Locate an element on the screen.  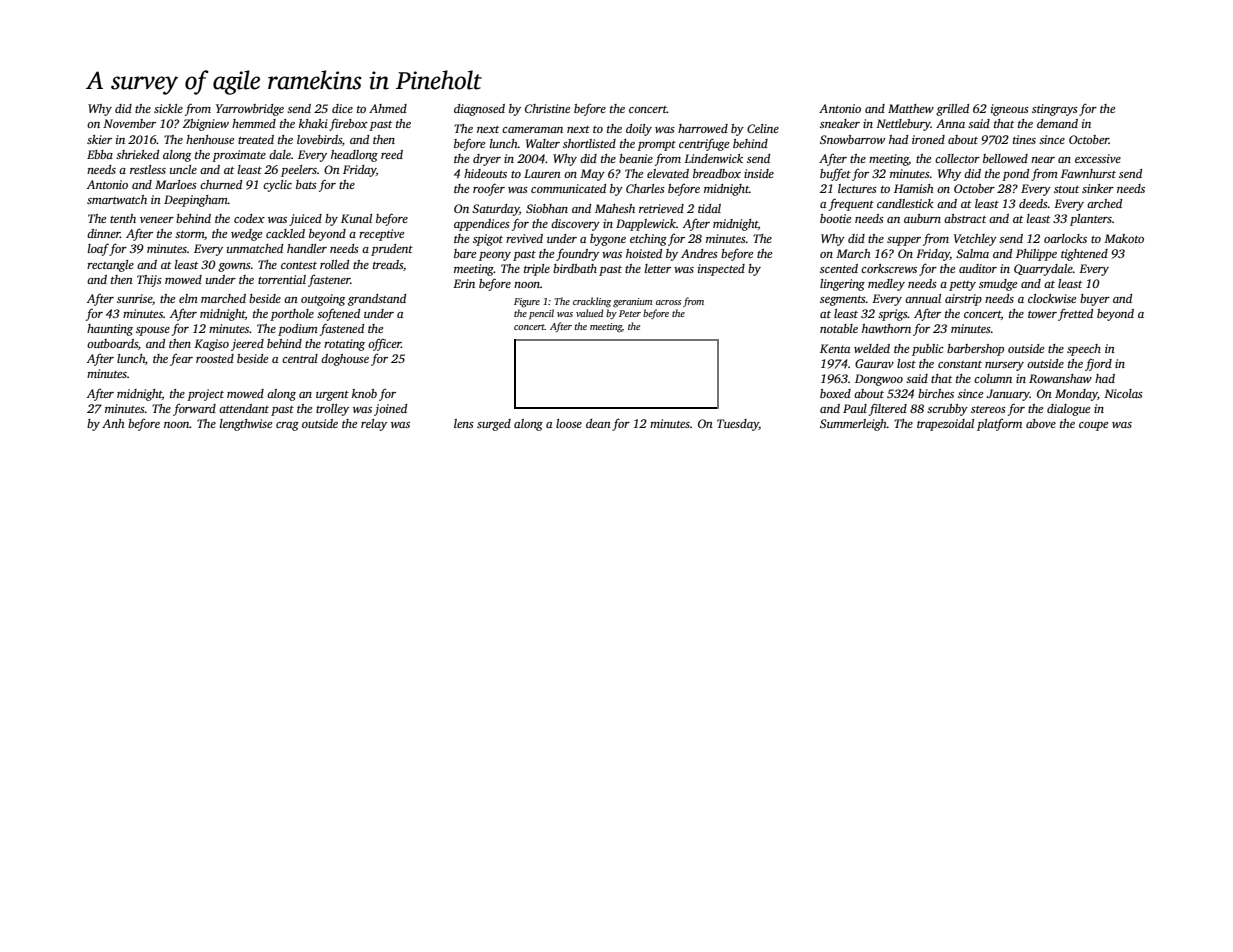
fretted is located at coordinates (1075, 315).
